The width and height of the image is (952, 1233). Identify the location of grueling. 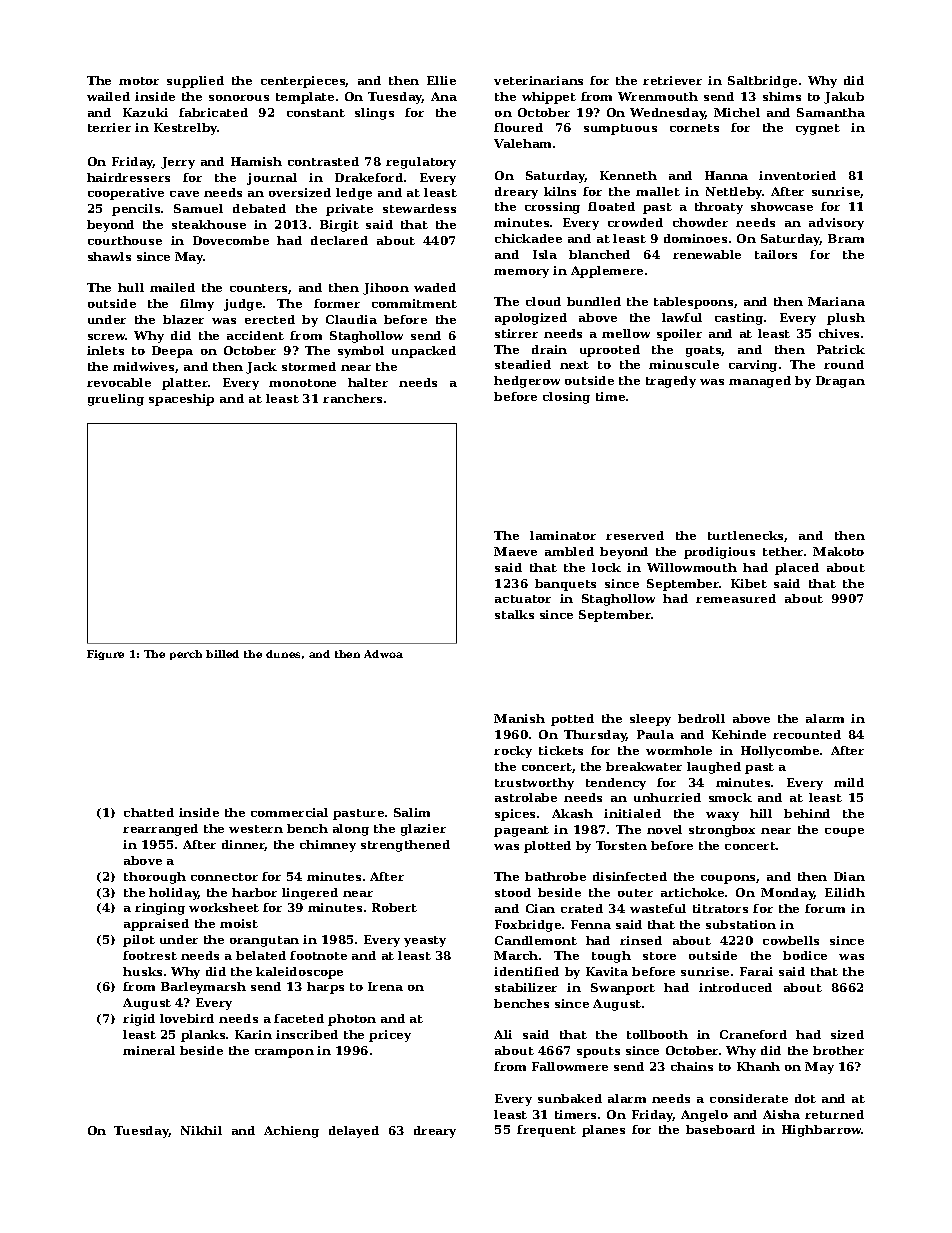
(116, 400).
